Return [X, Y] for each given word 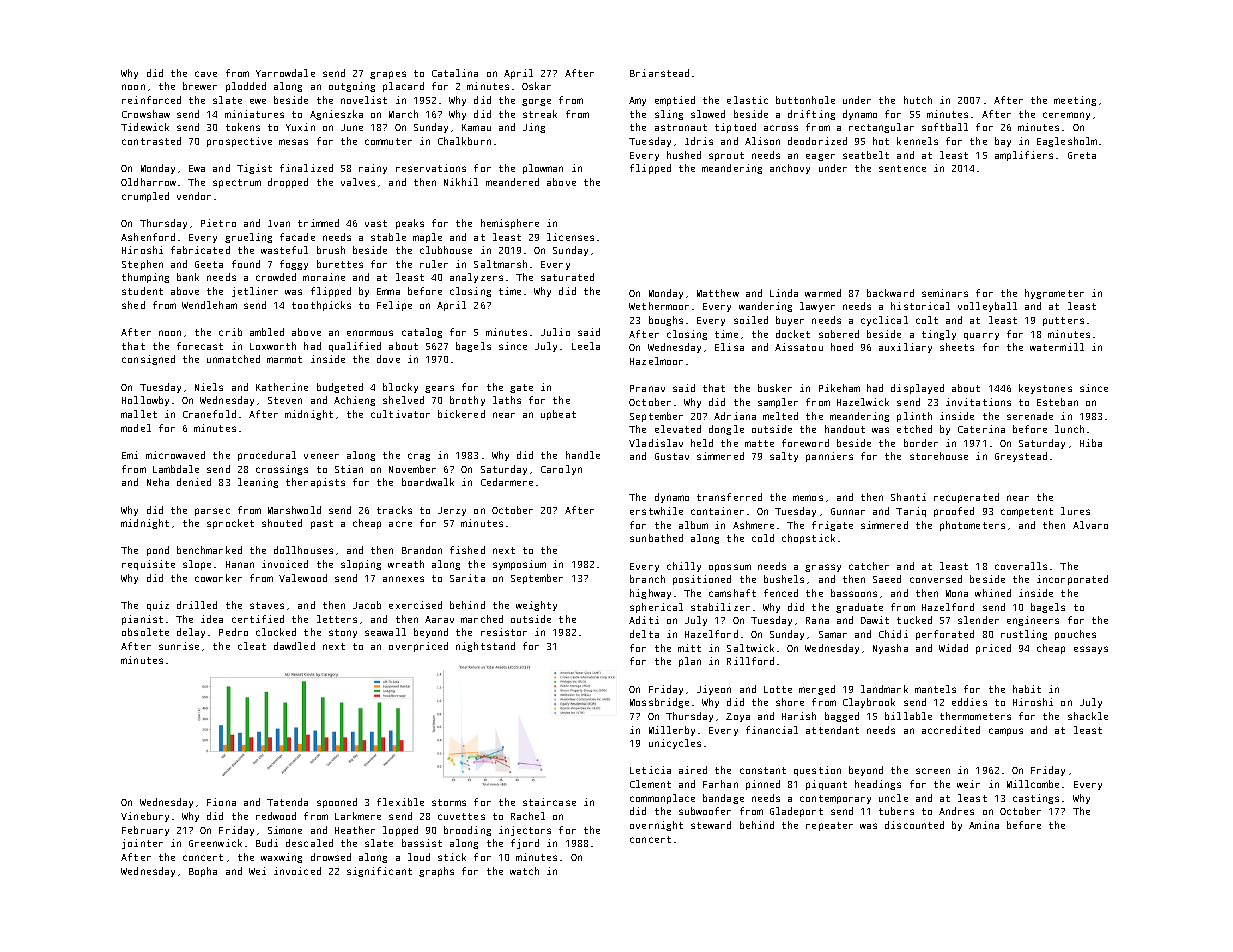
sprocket [230, 524]
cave [206, 74]
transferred [729, 497]
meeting [1075, 101]
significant [379, 872]
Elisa [729, 347]
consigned [148, 360]
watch [524, 871]
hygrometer [1054, 294]
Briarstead [659, 73]
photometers [972, 526]
